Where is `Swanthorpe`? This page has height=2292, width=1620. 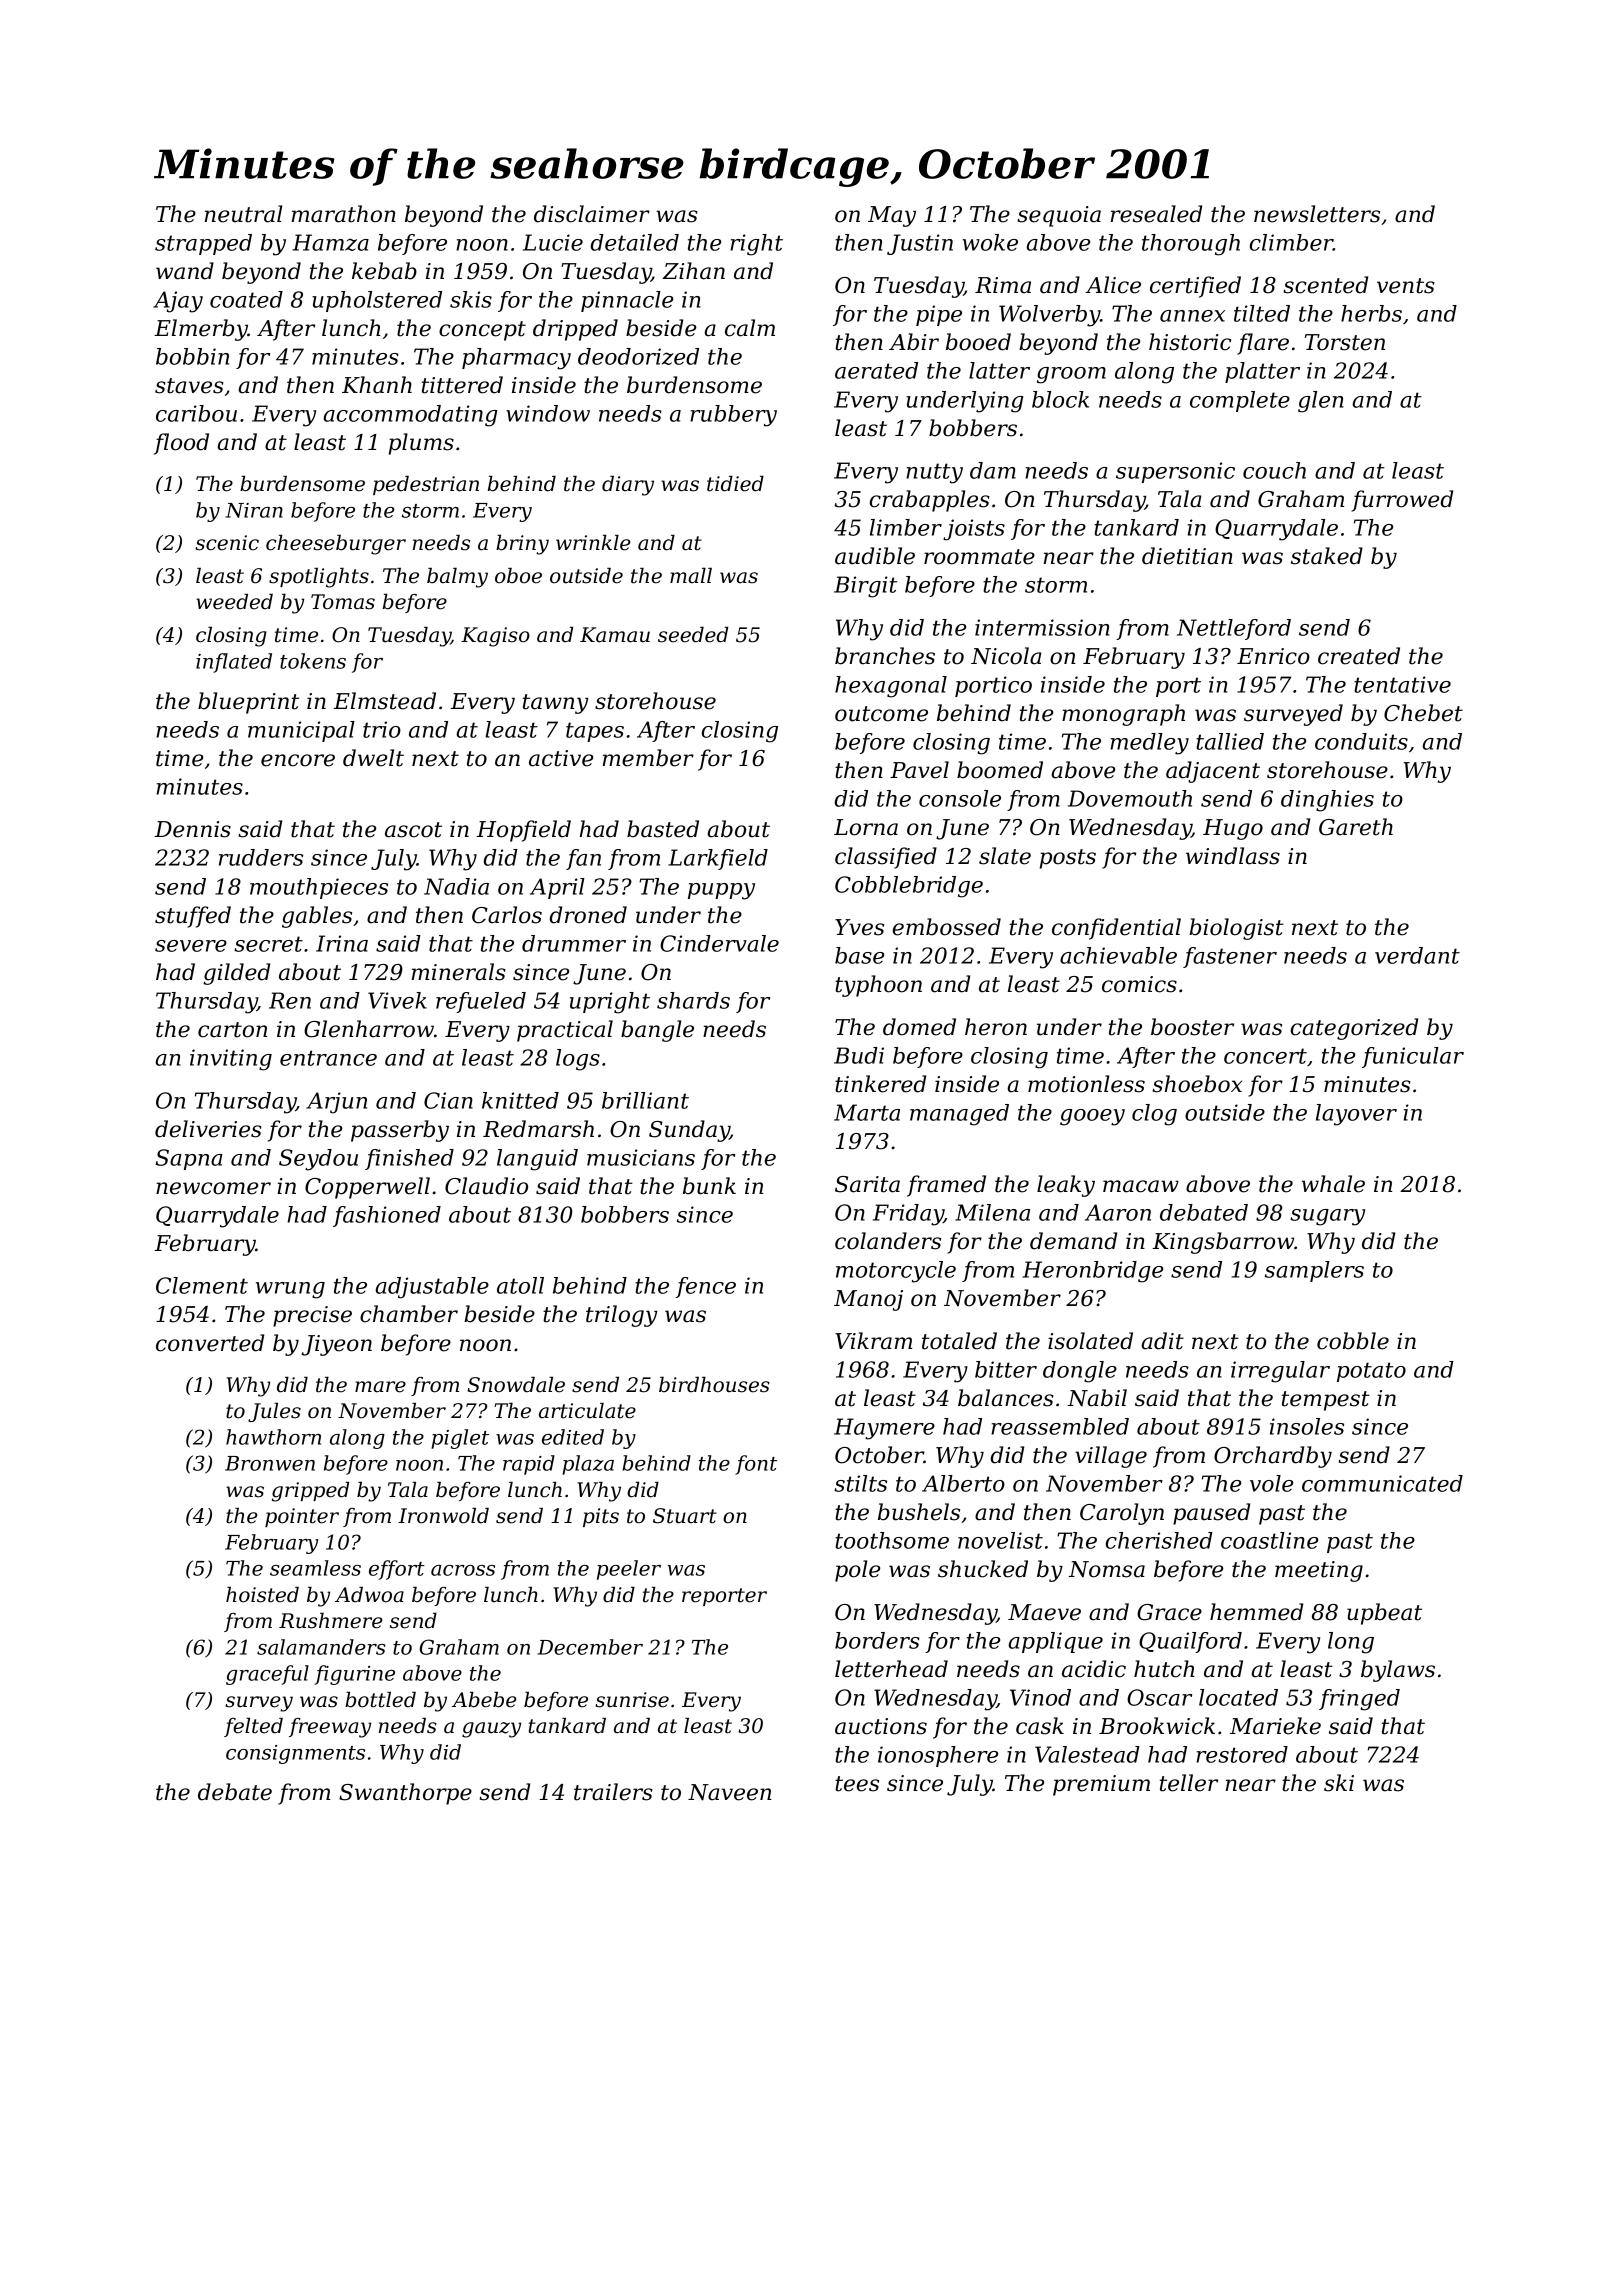
Swanthorpe is located at coordinates (405, 1794).
